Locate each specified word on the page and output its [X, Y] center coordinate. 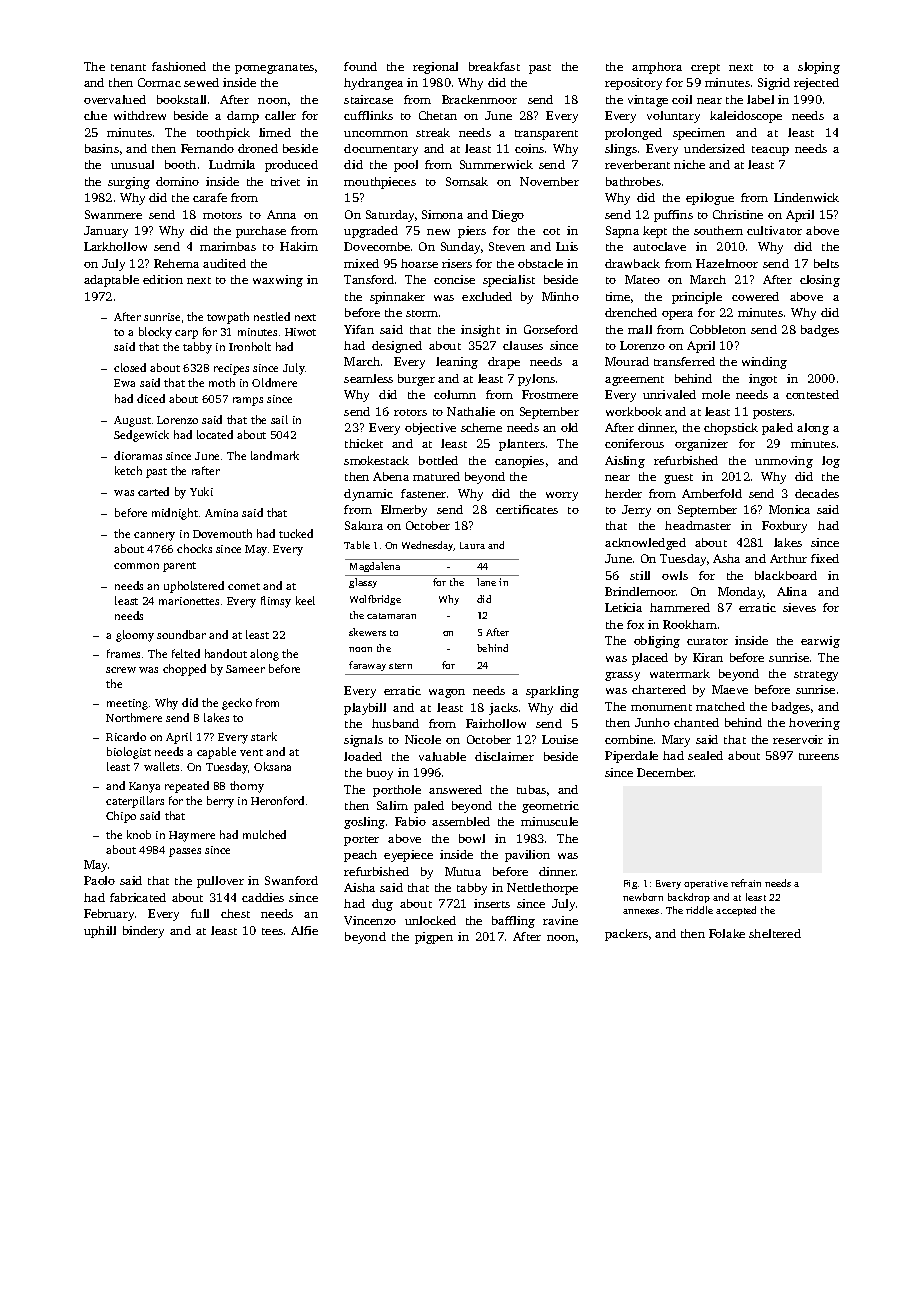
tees [272, 931]
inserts [492, 903]
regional [435, 68]
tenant [128, 67]
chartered [659, 689]
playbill [365, 709]
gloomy [135, 636]
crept [705, 69]
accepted [736, 911]
